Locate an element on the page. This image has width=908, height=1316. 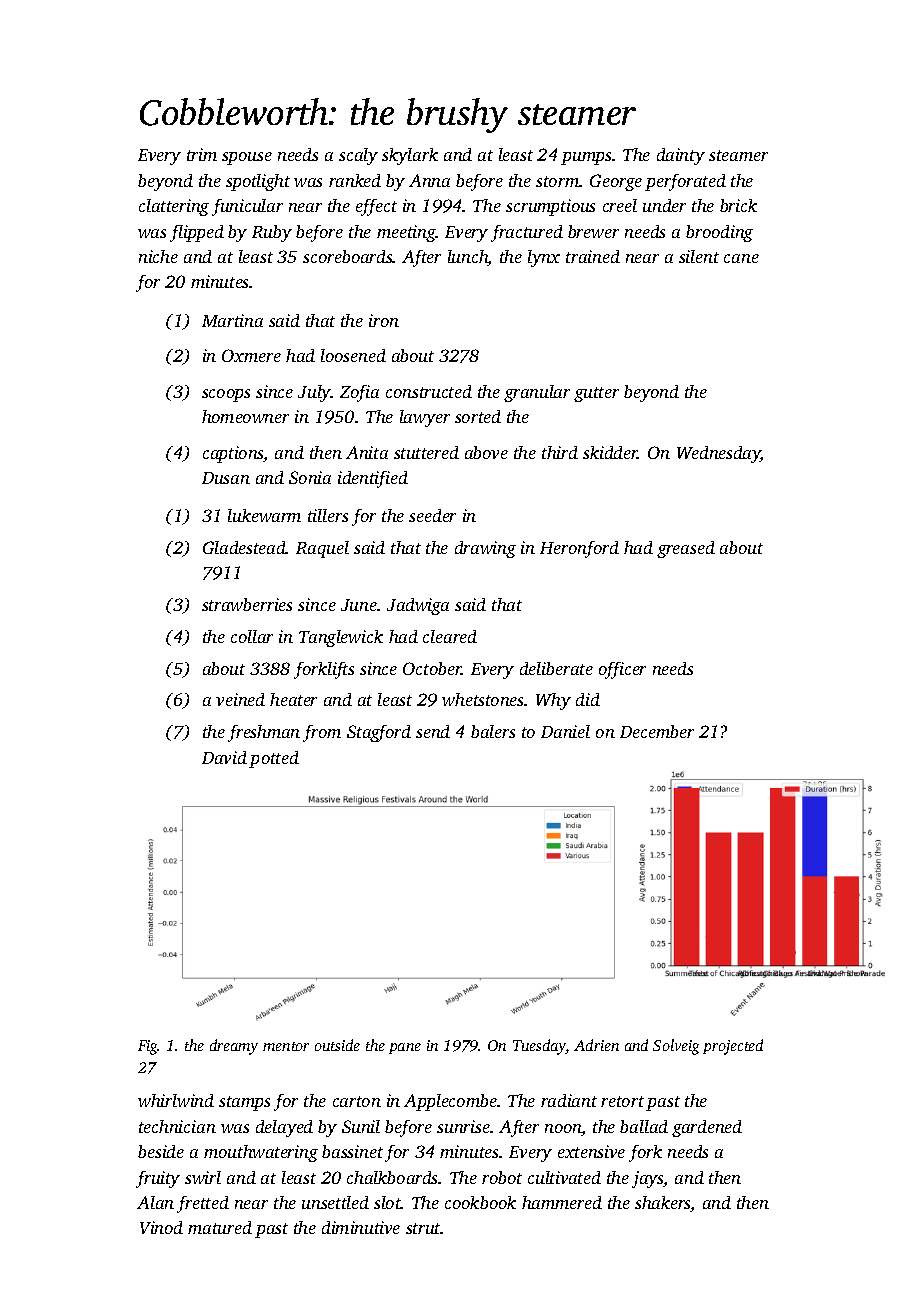
pane is located at coordinates (405, 1048).
